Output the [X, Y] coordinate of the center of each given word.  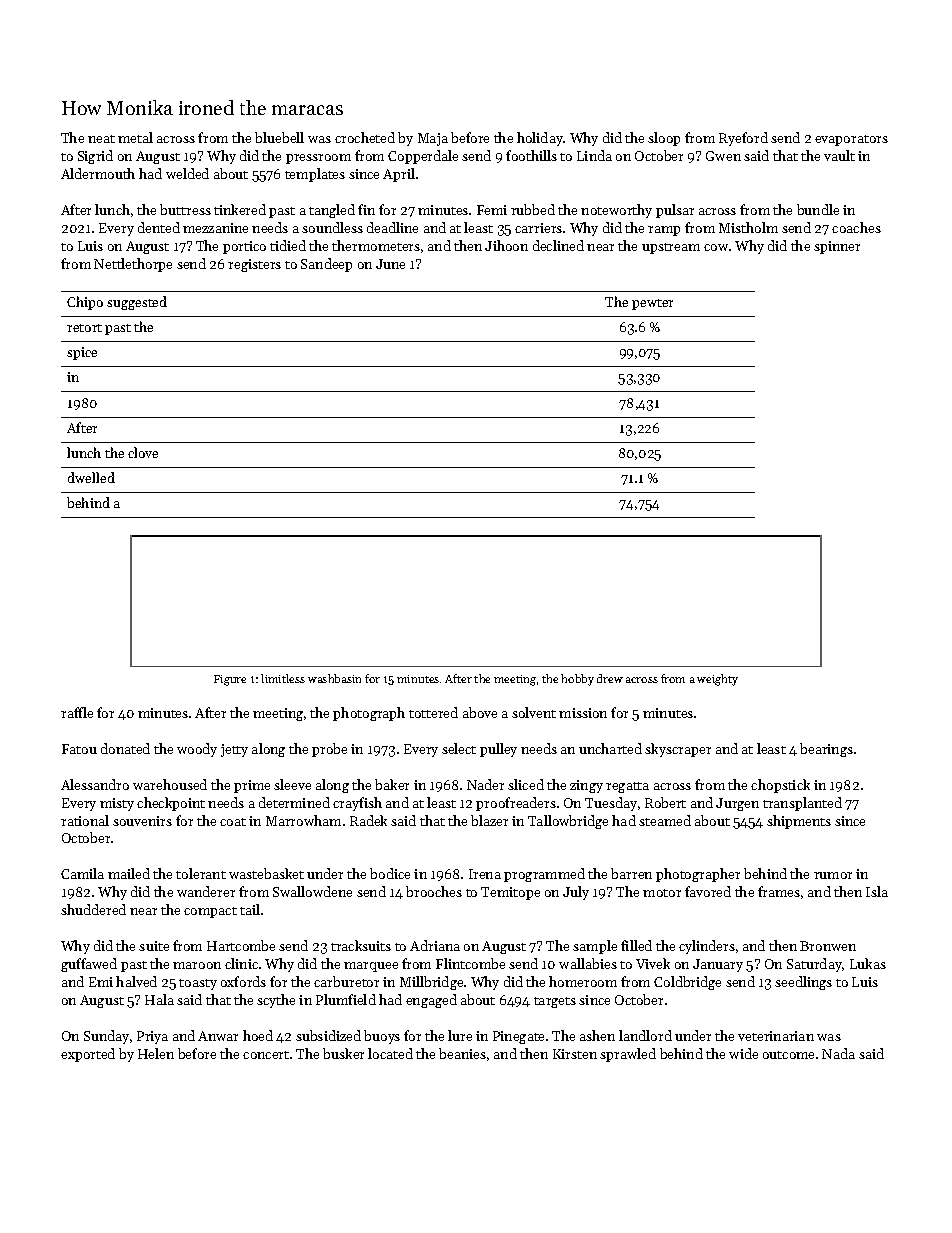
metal [135, 137]
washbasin [334, 678]
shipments [799, 822]
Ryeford [743, 139]
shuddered [93, 909]
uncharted [610, 748]
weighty [717, 680]
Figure [230, 680]
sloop [664, 139]
